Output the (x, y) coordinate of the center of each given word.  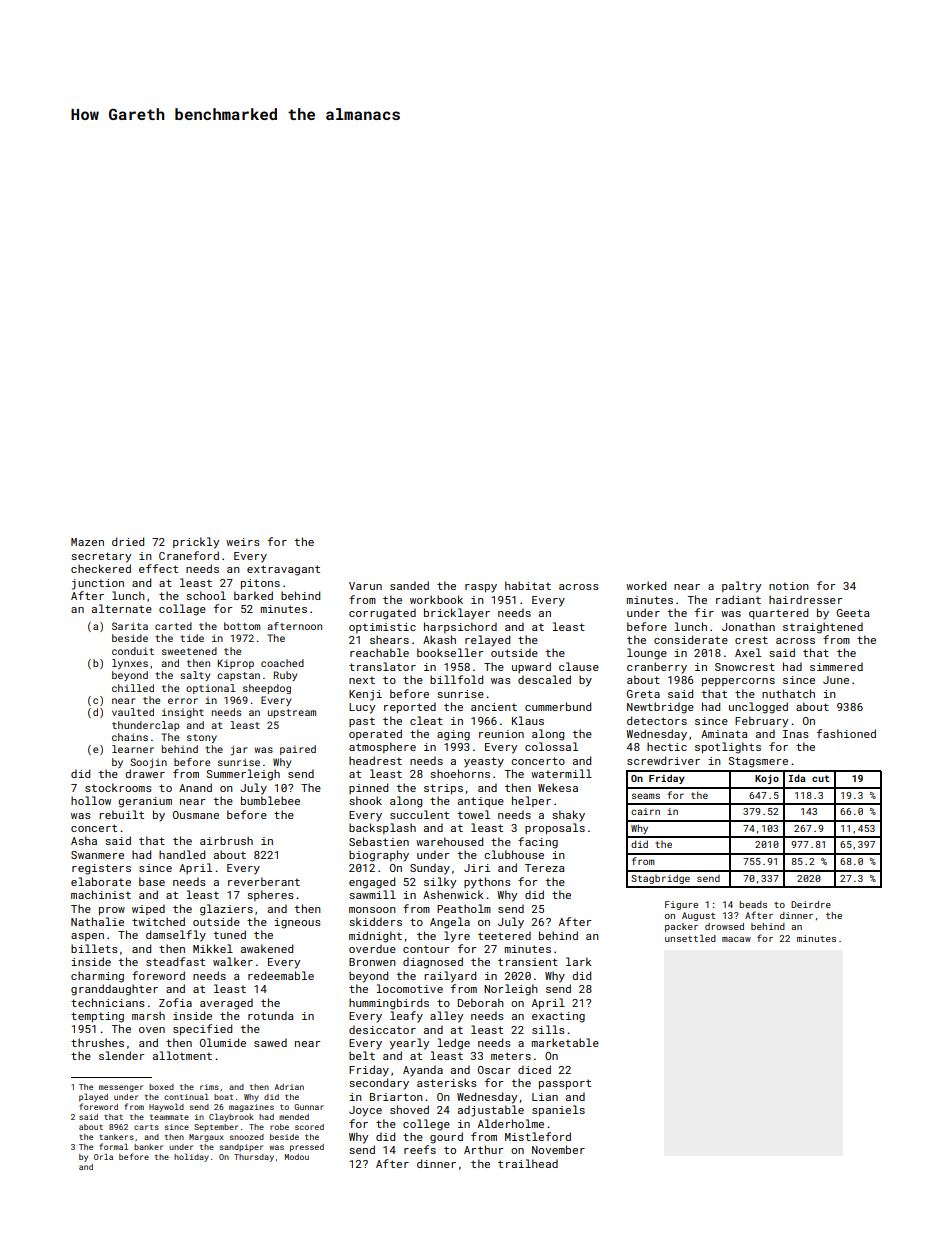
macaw (736, 939)
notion (789, 586)
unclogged (758, 708)
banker (148, 1147)
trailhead (528, 1163)
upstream (292, 713)
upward (531, 667)
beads (753, 904)
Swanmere (97, 855)
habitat (528, 585)
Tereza (545, 868)
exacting (558, 1017)
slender (122, 1055)
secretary (101, 557)
